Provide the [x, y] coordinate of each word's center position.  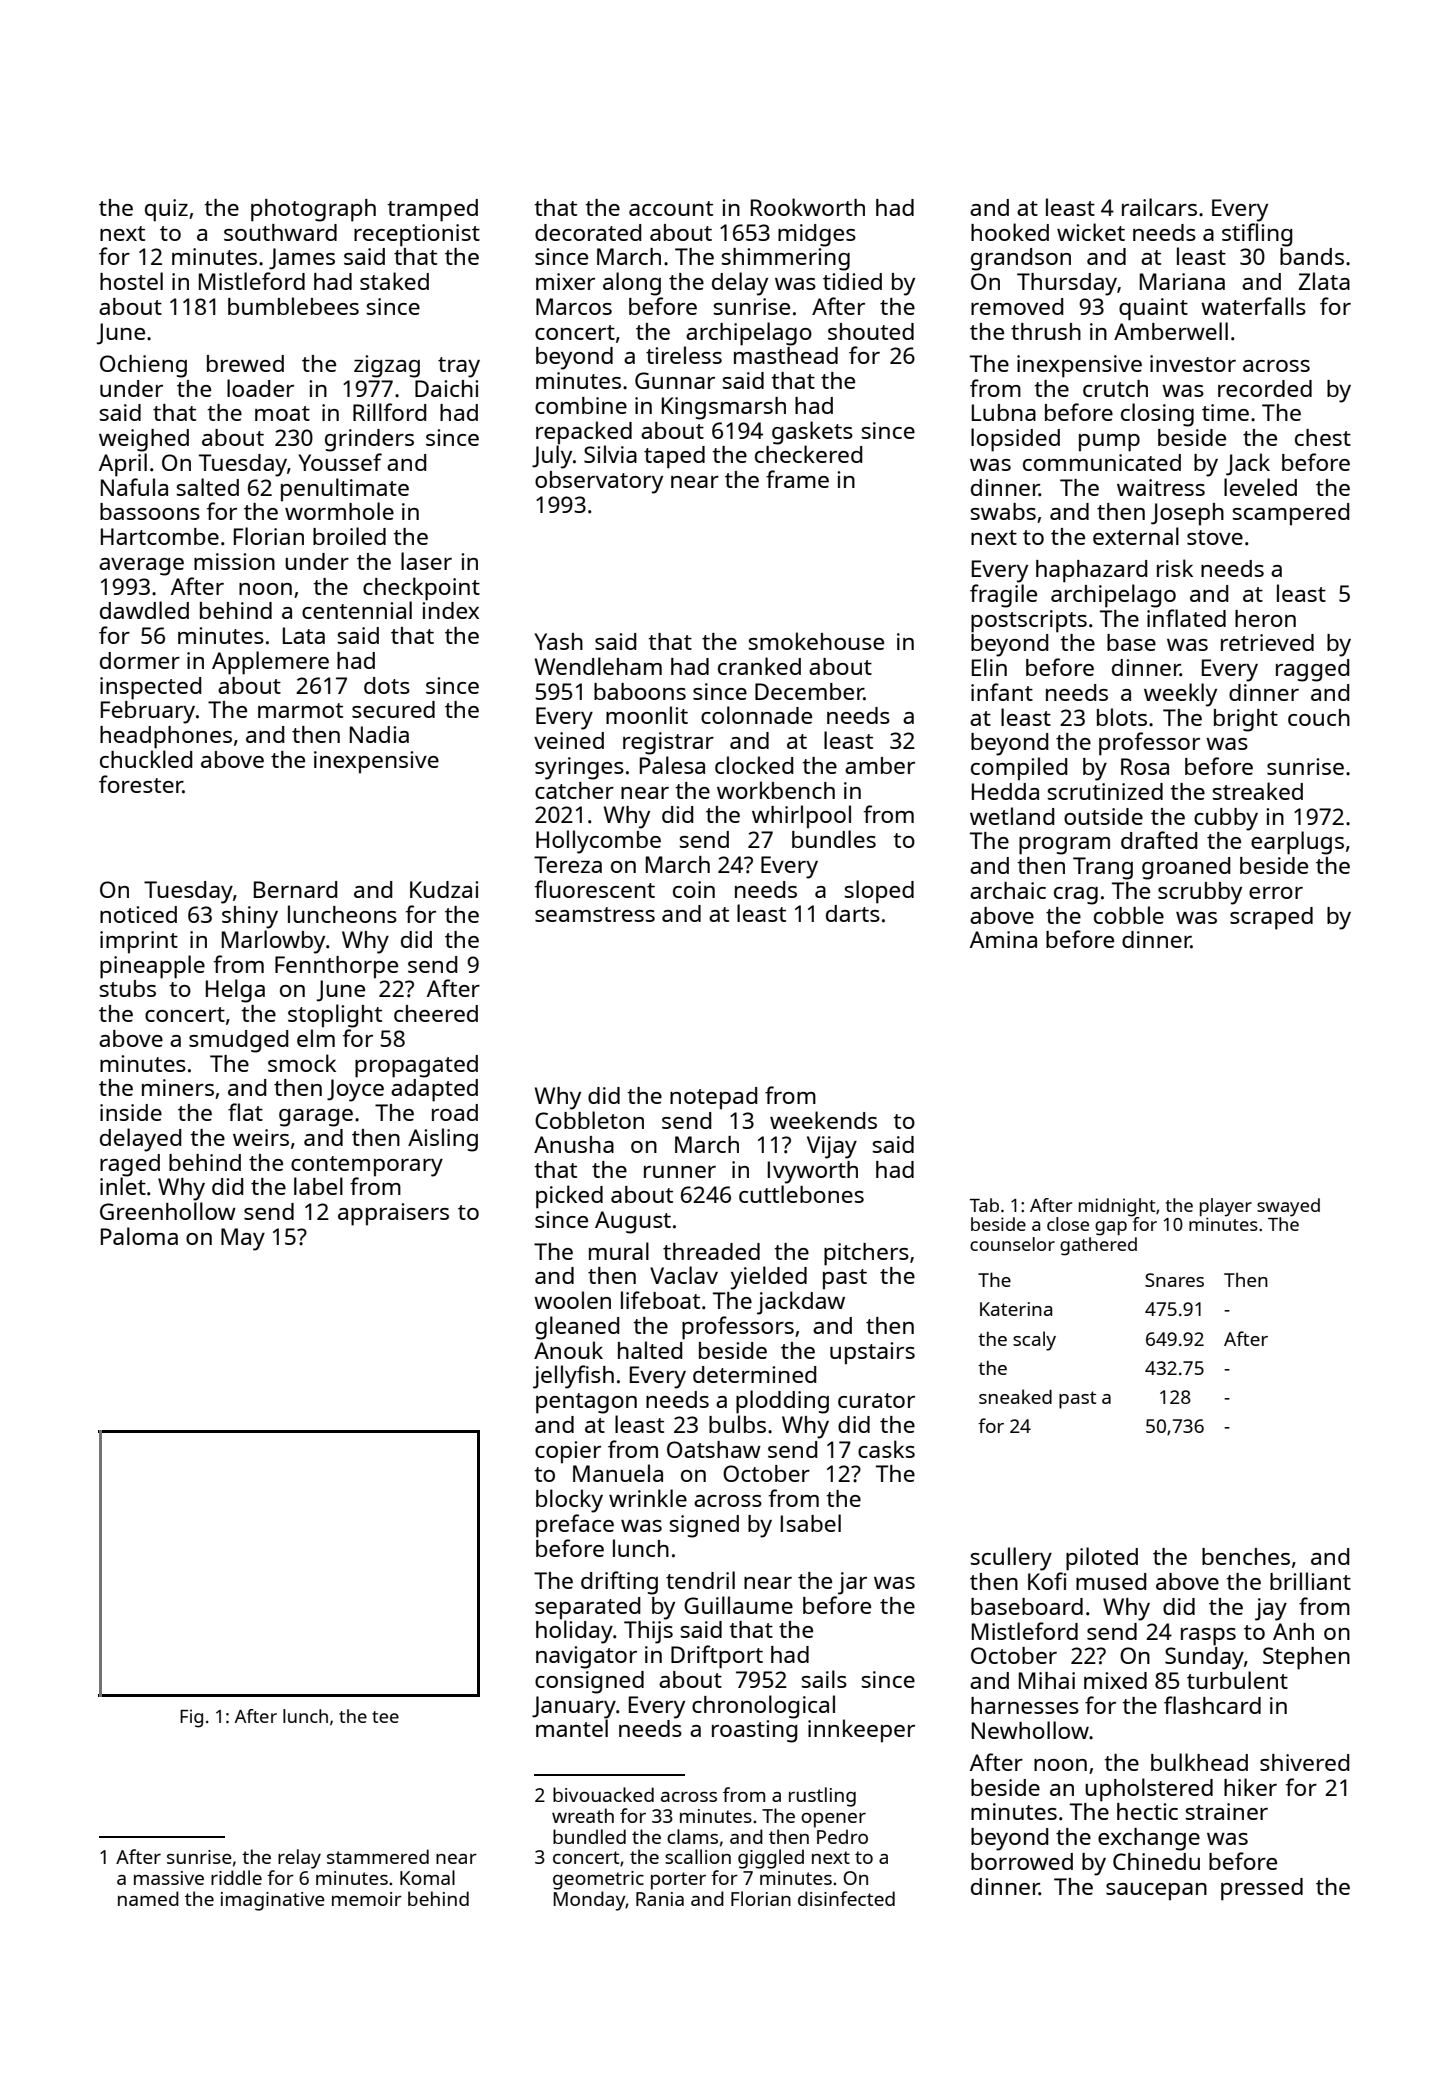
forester [141, 784]
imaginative [273, 1901]
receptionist [417, 235]
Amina [1003, 939]
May [243, 1239]
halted [650, 1350]
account [671, 208]
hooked [1010, 232]
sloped [879, 892]
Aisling [443, 1140]
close [1068, 1224]
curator [876, 1400]
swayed [1288, 1207]
